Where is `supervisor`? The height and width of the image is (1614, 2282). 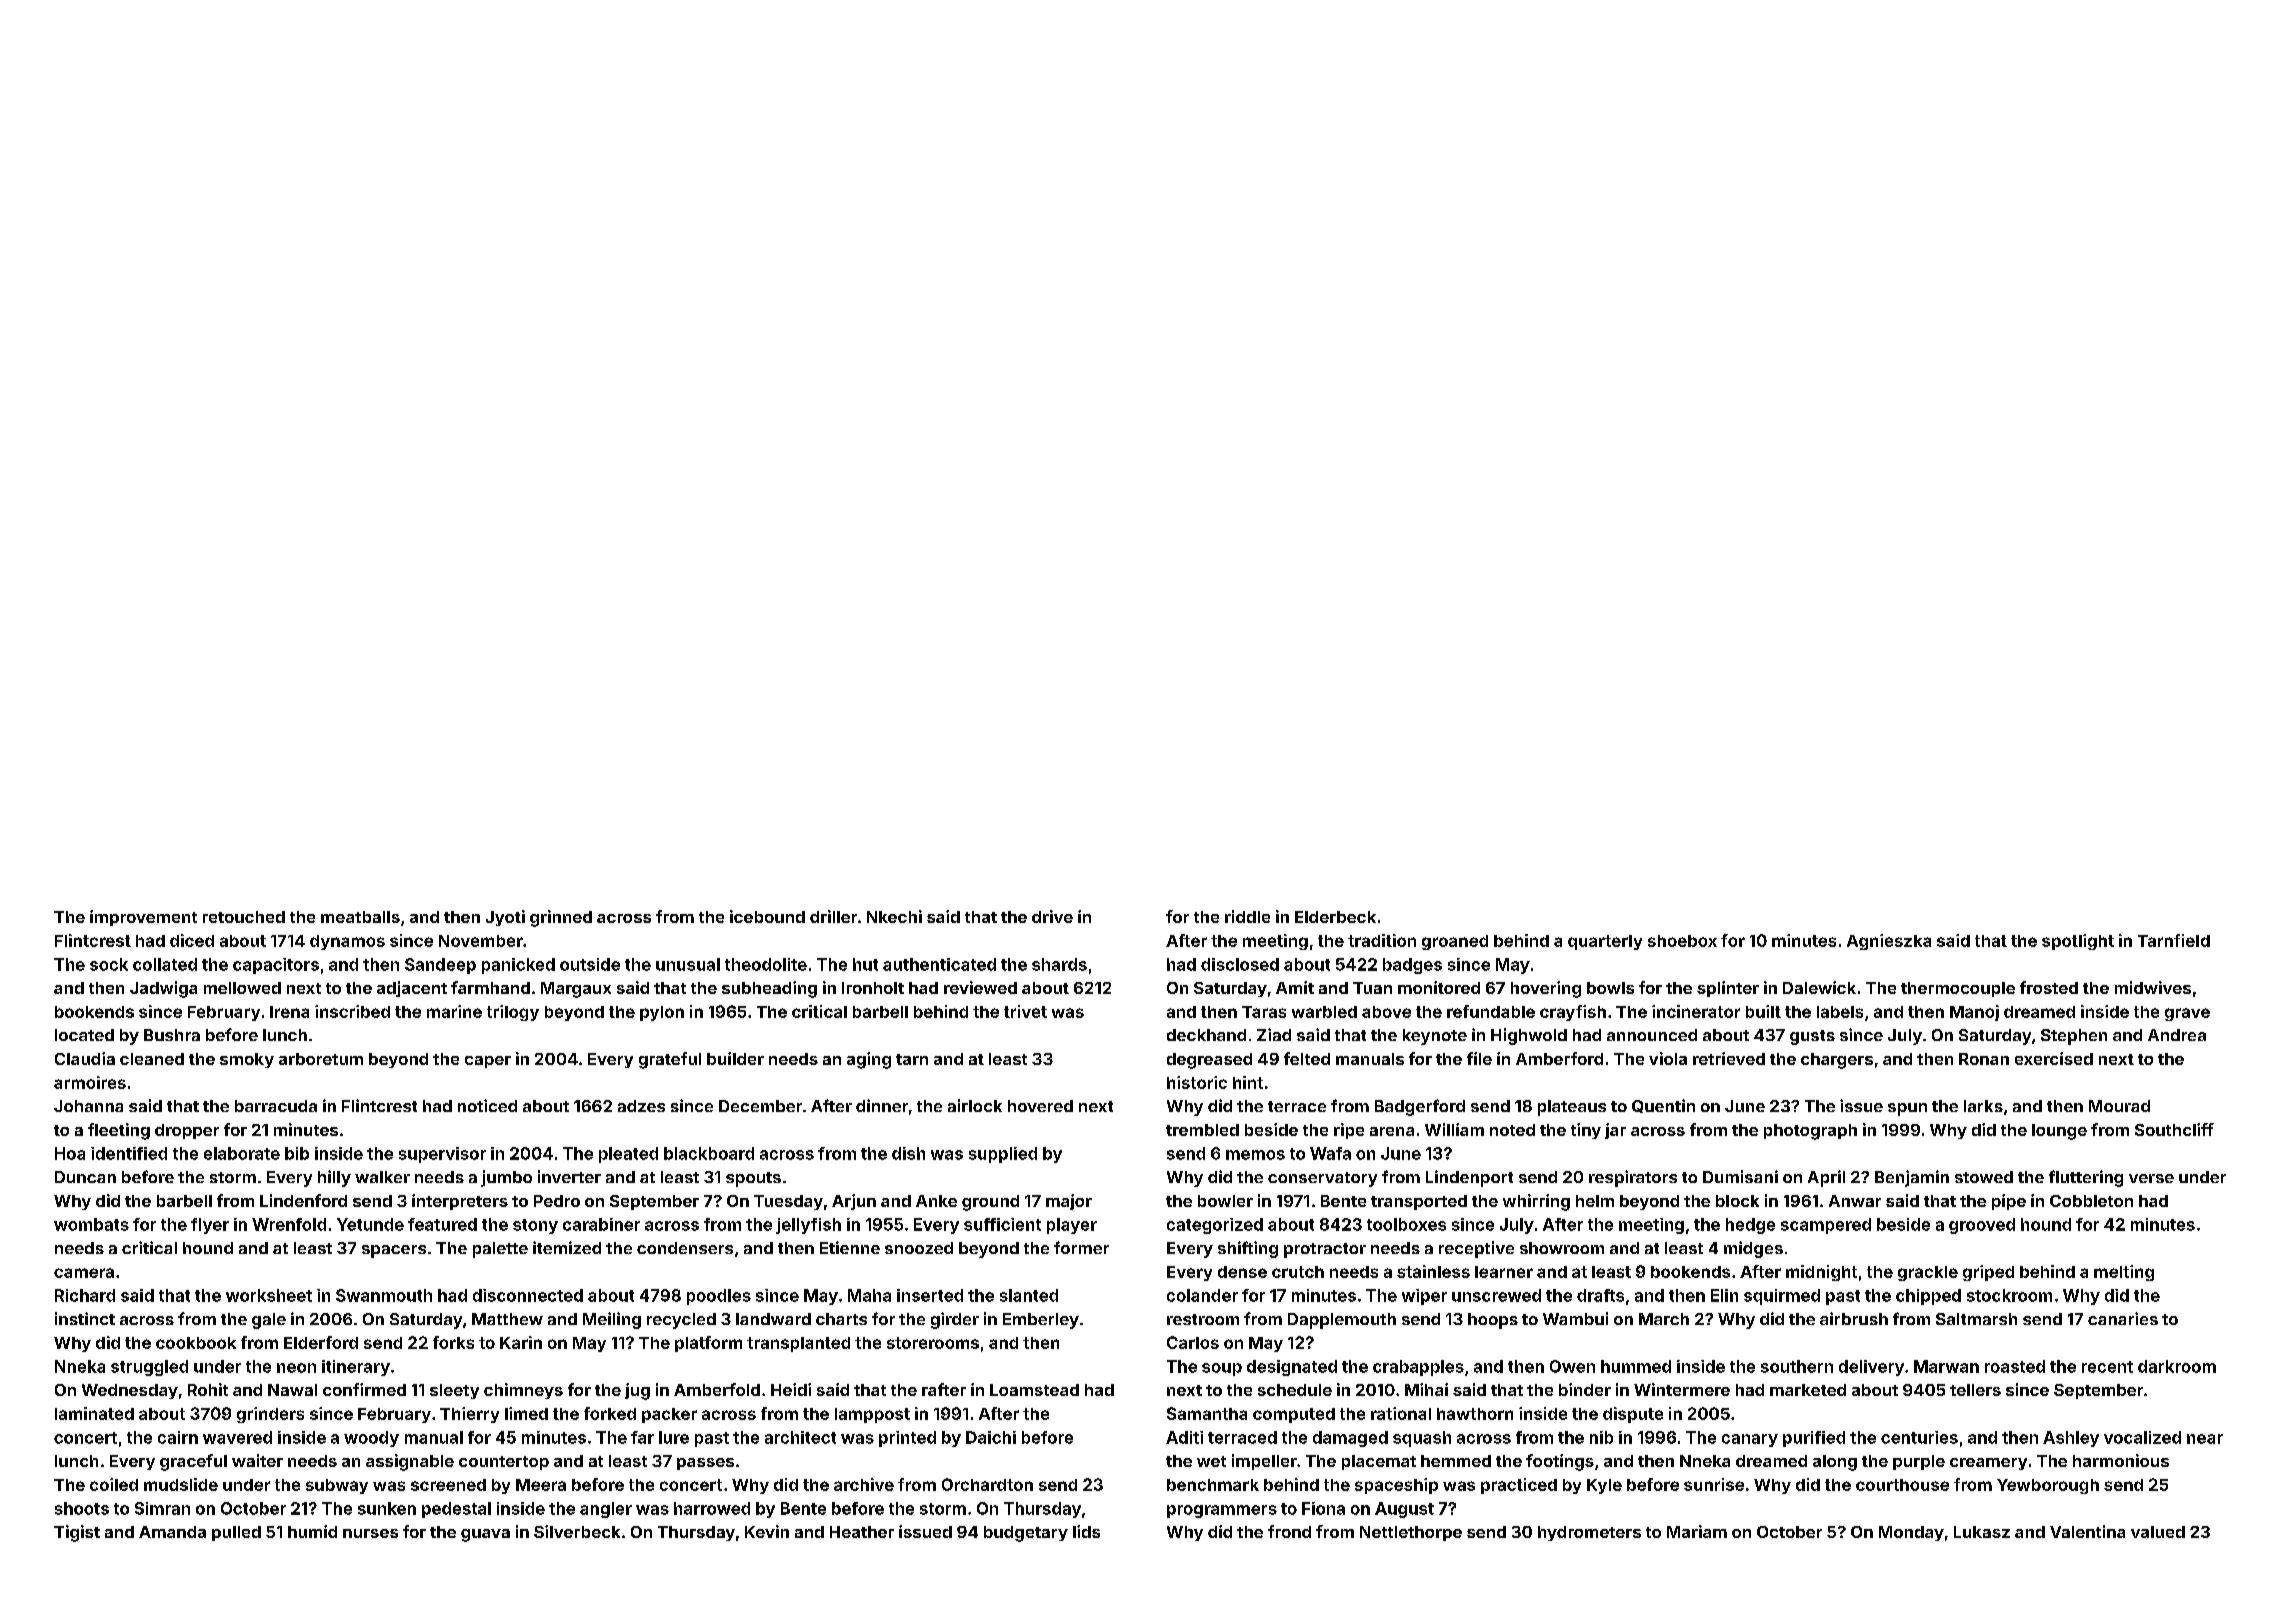
supervisor is located at coordinates (442, 1155).
